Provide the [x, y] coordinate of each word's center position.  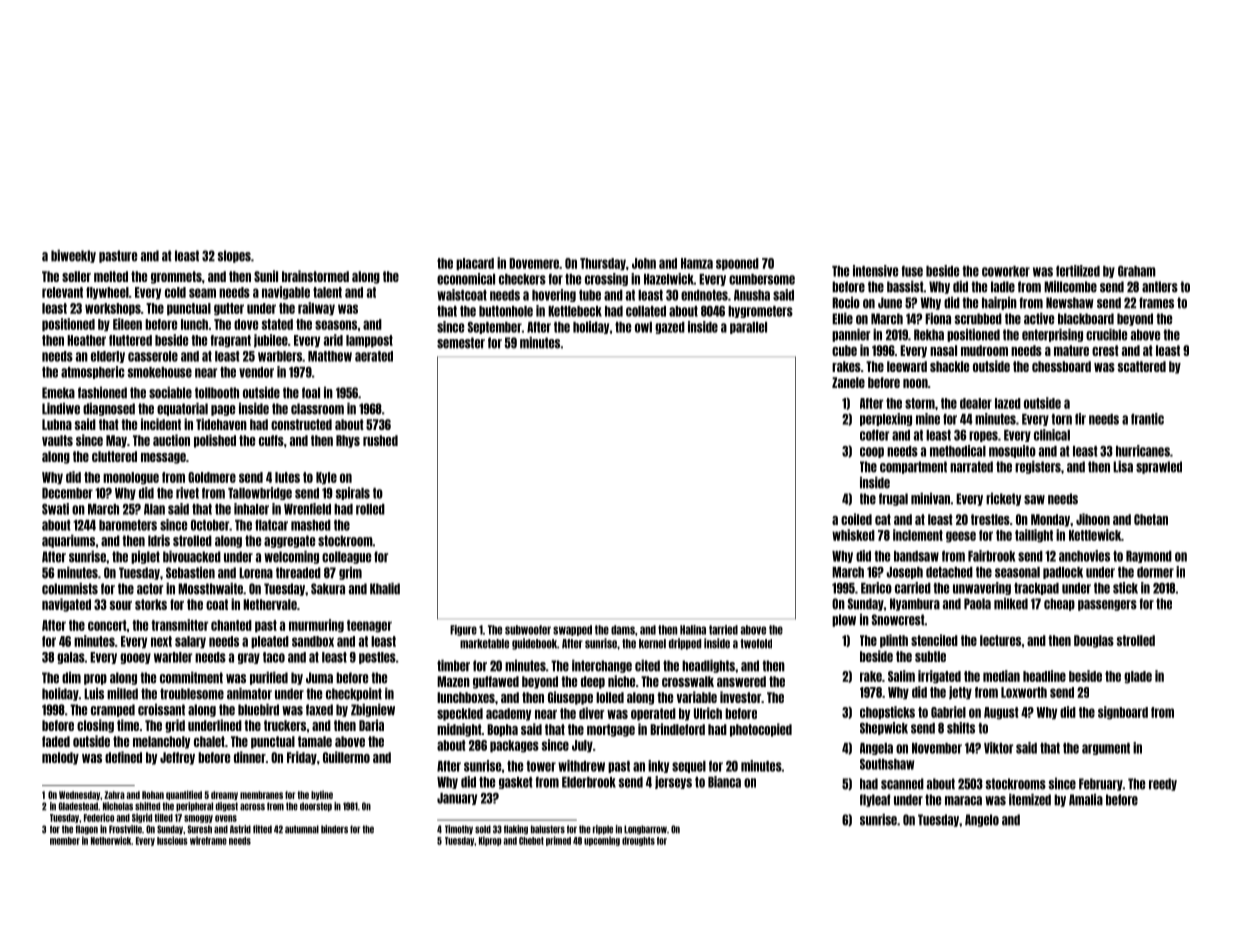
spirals [353, 493]
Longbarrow [645, 830]
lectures [1000, 640]
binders [334, 829]
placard [475, 264]
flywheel [107, 293]
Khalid [385, 589]
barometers [128, 525]
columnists [70, 589]
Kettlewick [1095, 535]
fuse [912, 271]
